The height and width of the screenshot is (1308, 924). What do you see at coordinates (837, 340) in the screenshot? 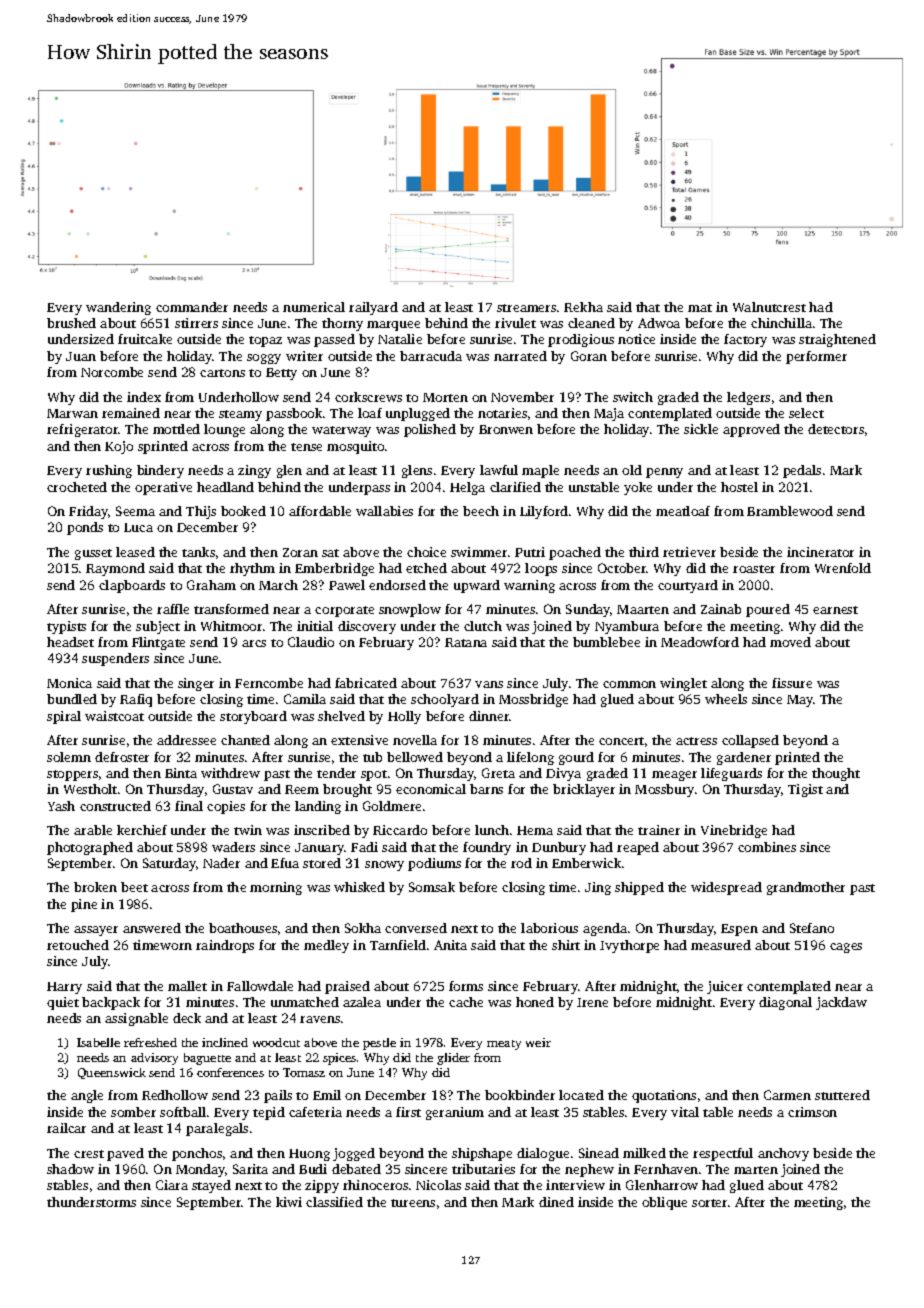
I see `straightened` at bounding box center [837, 340].
